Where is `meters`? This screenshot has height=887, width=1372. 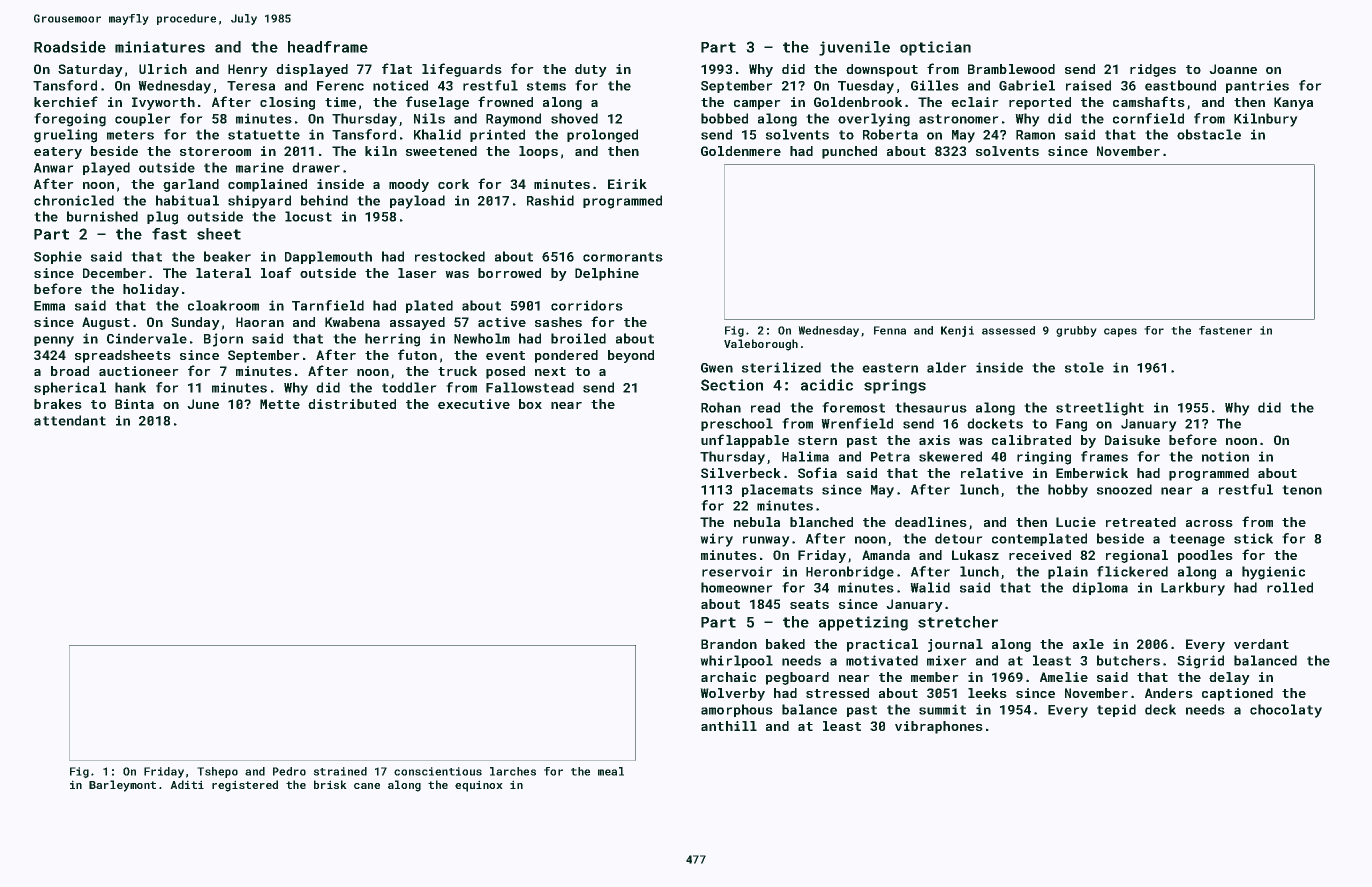 meters is located at coordinates (130, 135).
